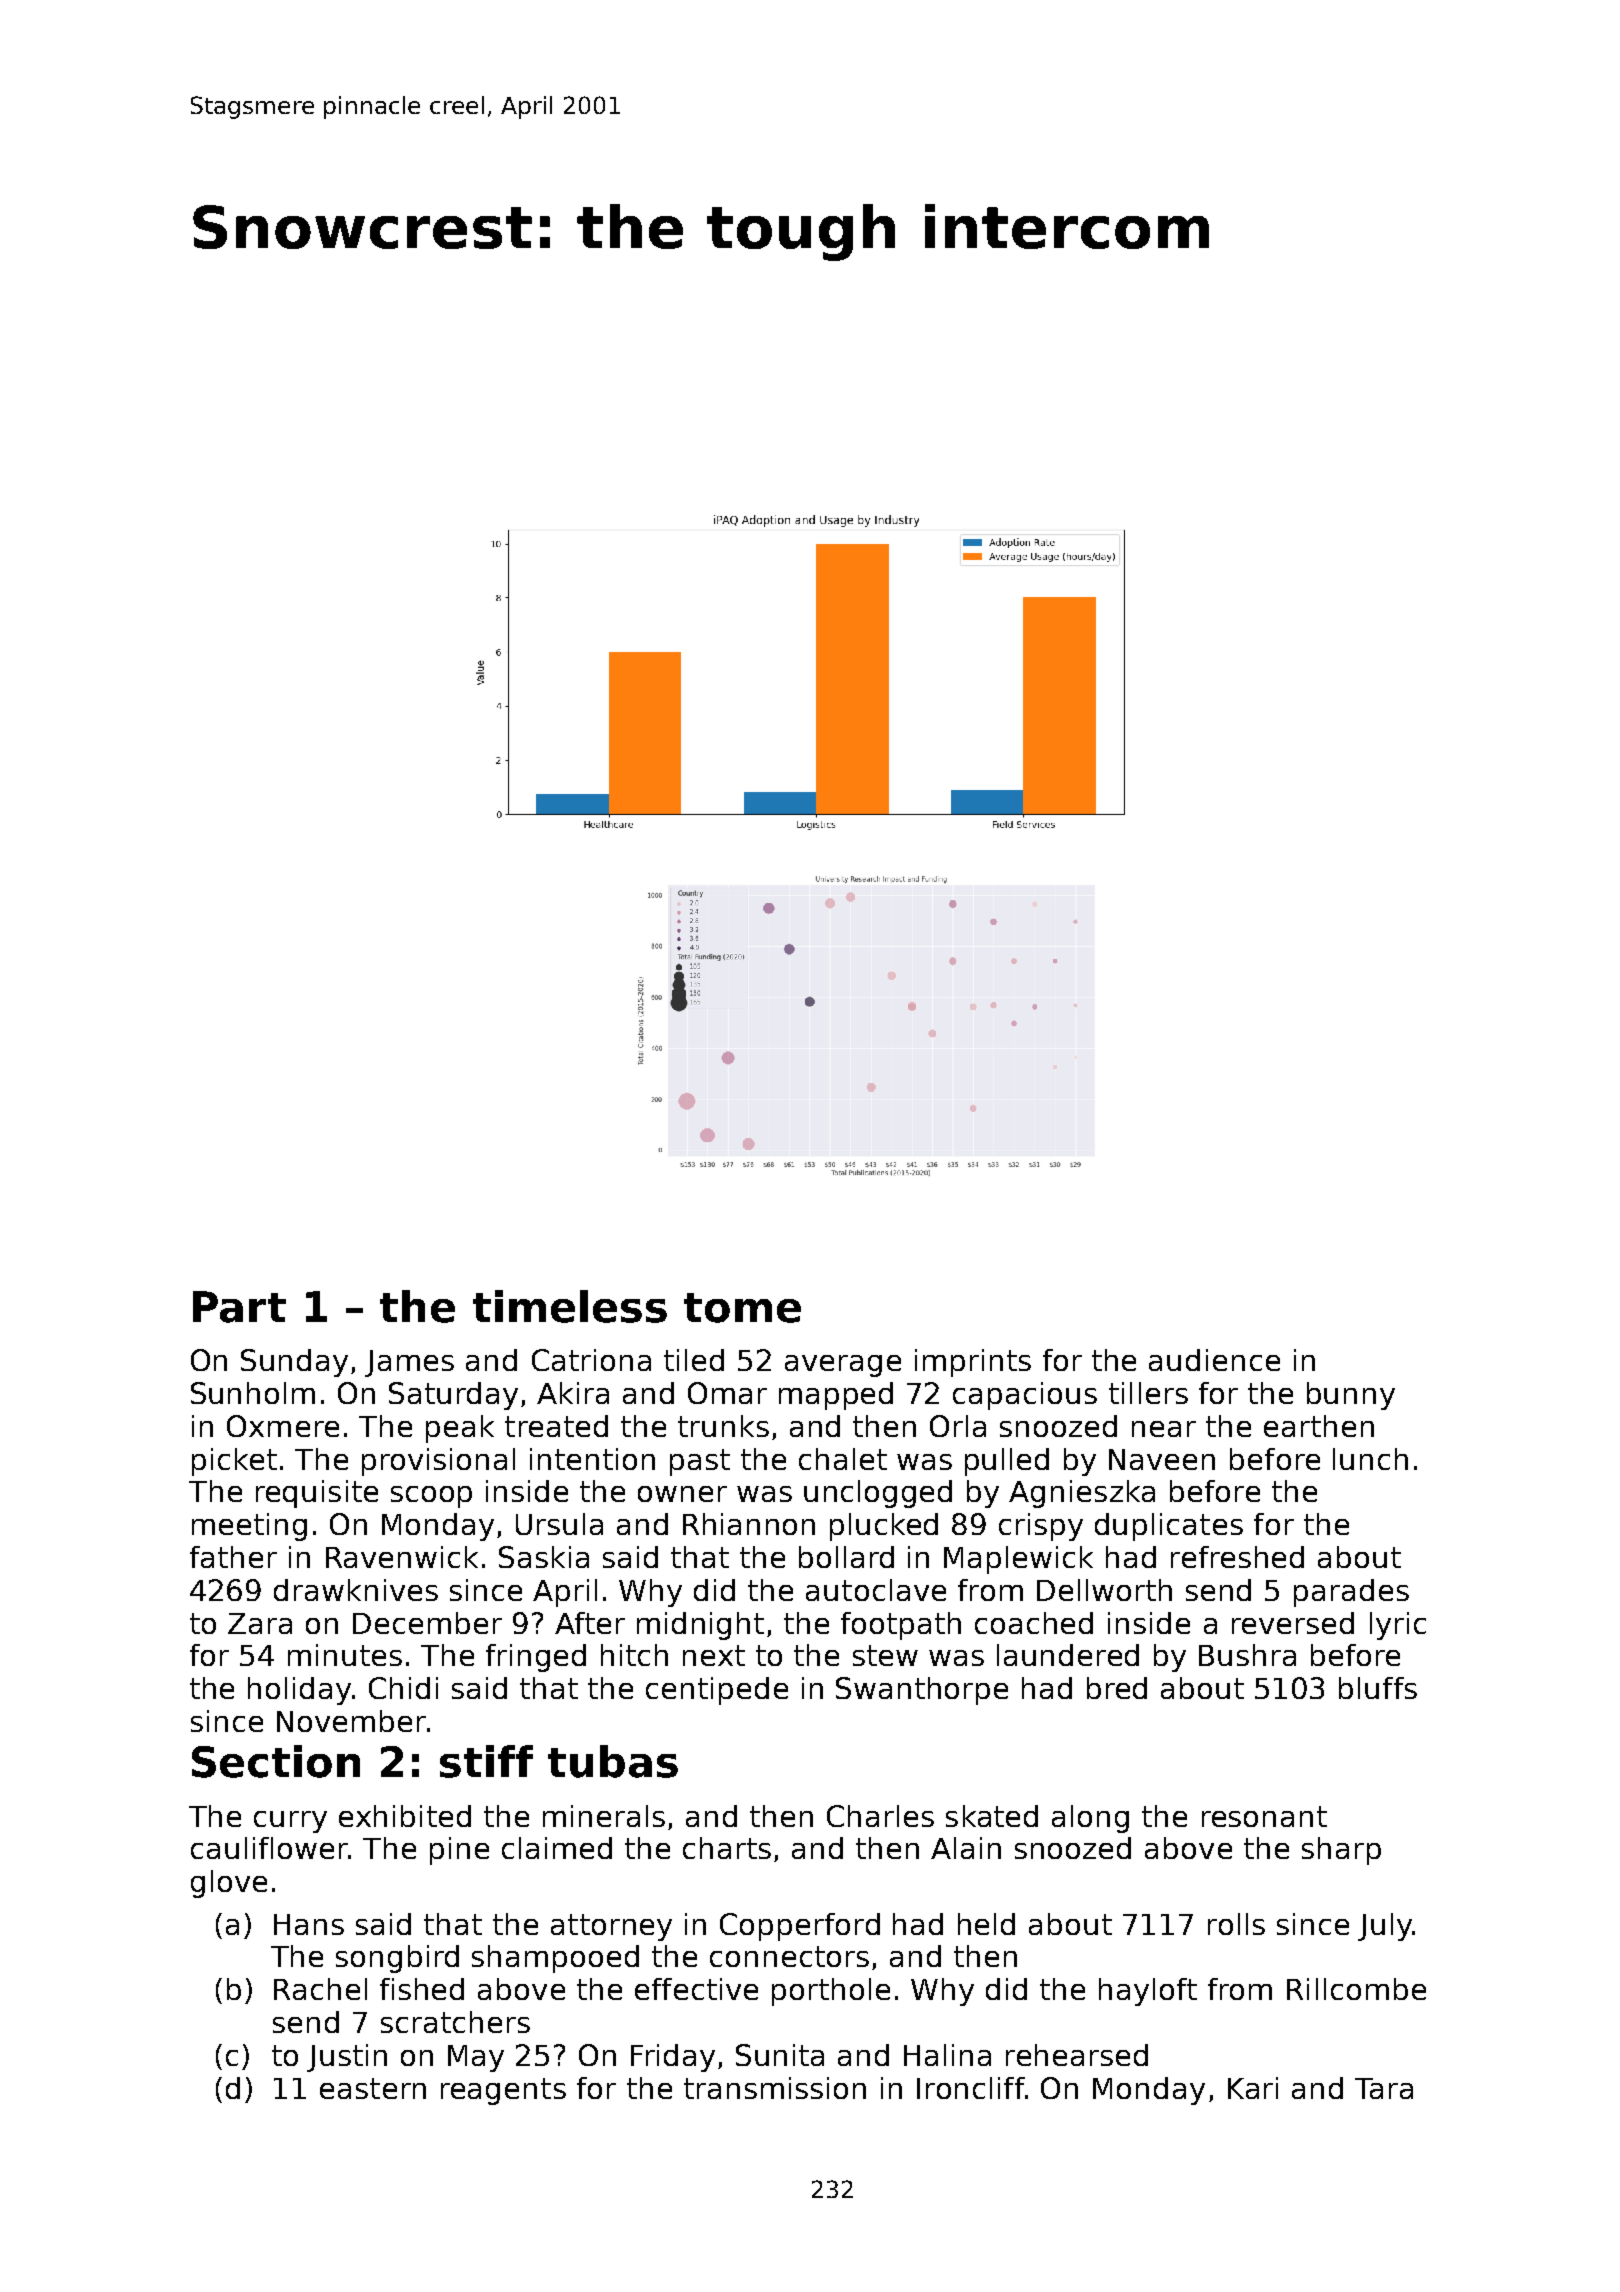 The width and height of the screenshot is (1620, 2292). What do you see at coordinates (260, 1623) in the screenshot?
I see `Zara` at bounding box center [260, 1623].
